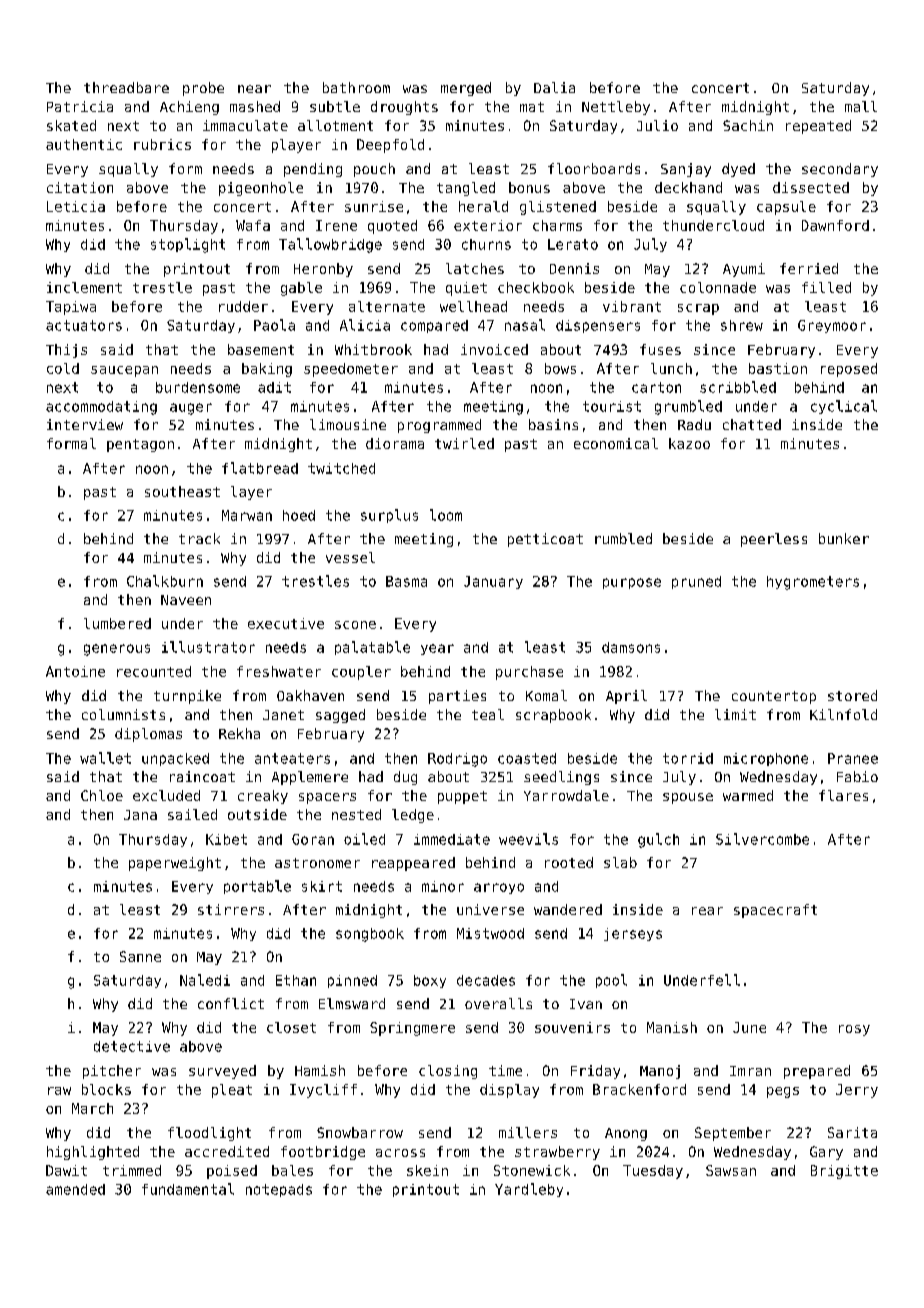  What do you see at coordinates (222, 1072) in the document?
I see `surveyed` at bounding box center [222, 1072].
